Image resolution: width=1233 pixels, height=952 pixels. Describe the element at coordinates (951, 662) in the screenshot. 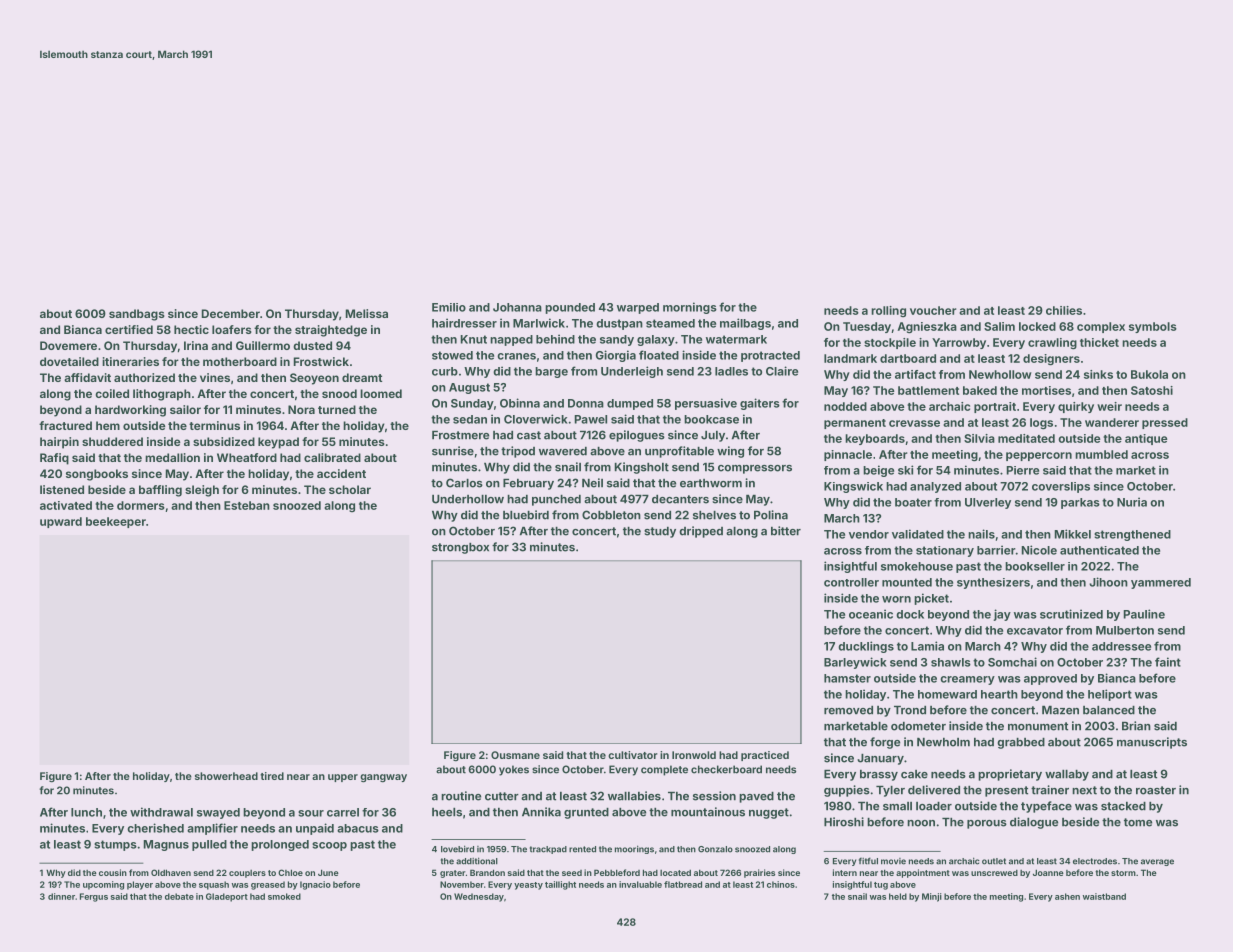

I see `shawls` at that location.
